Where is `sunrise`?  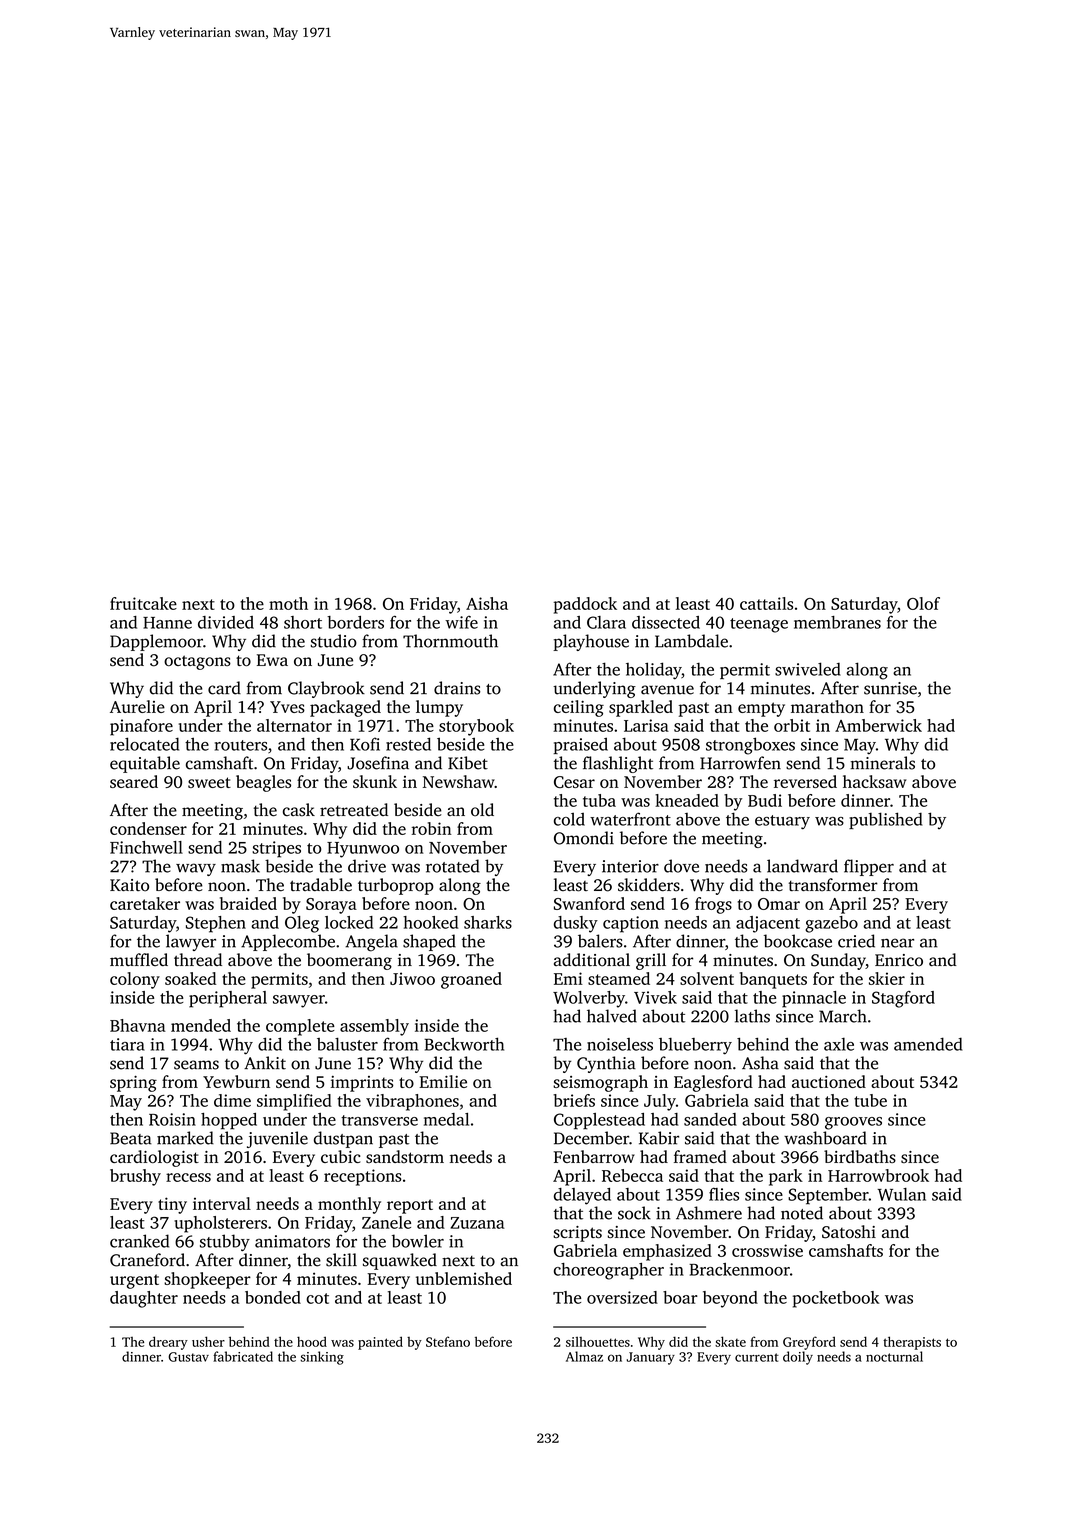
sunrise is located at coordinates (890, 688).
